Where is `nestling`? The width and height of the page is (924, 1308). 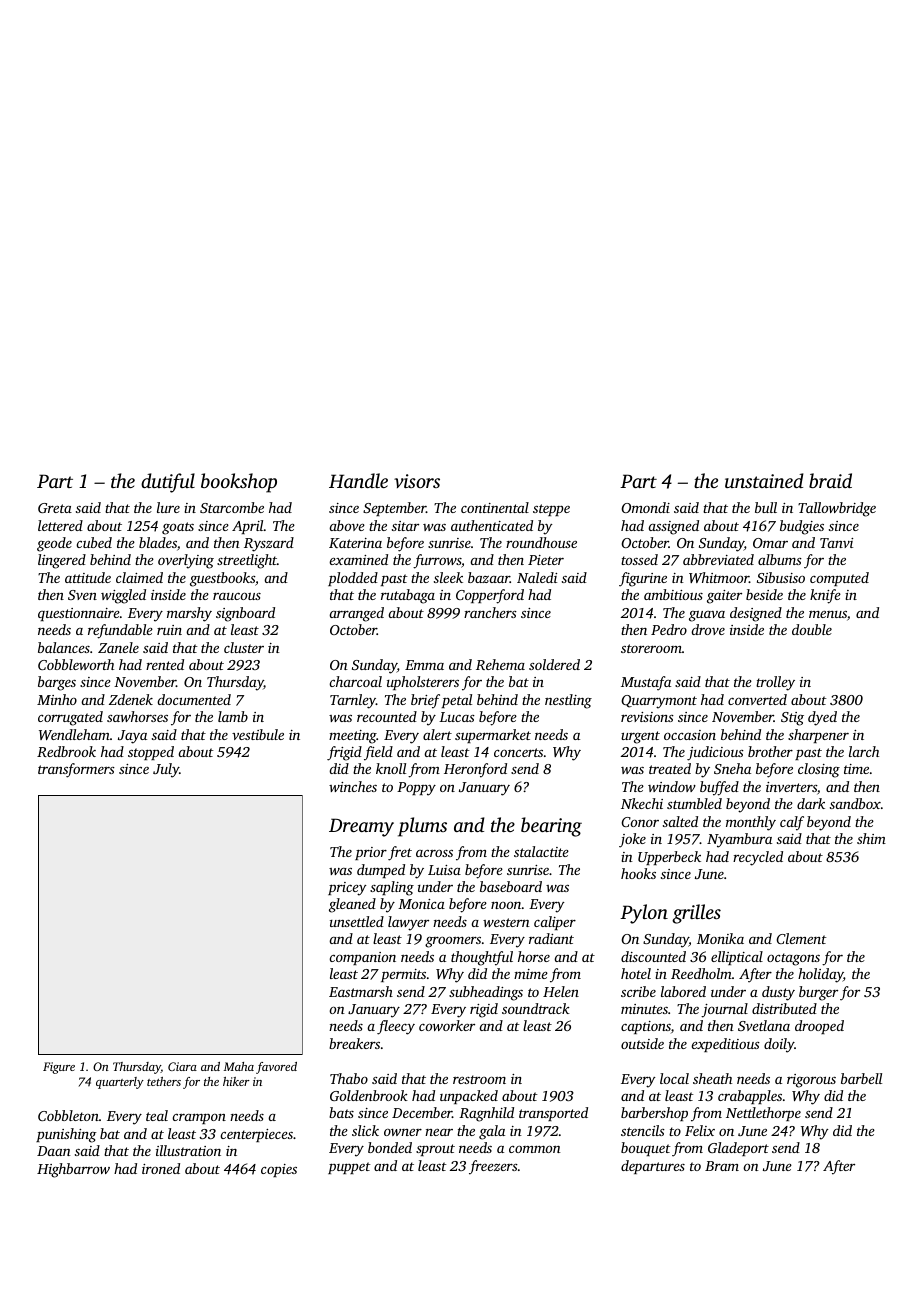
nestling is located at coordinates (568, 701).
